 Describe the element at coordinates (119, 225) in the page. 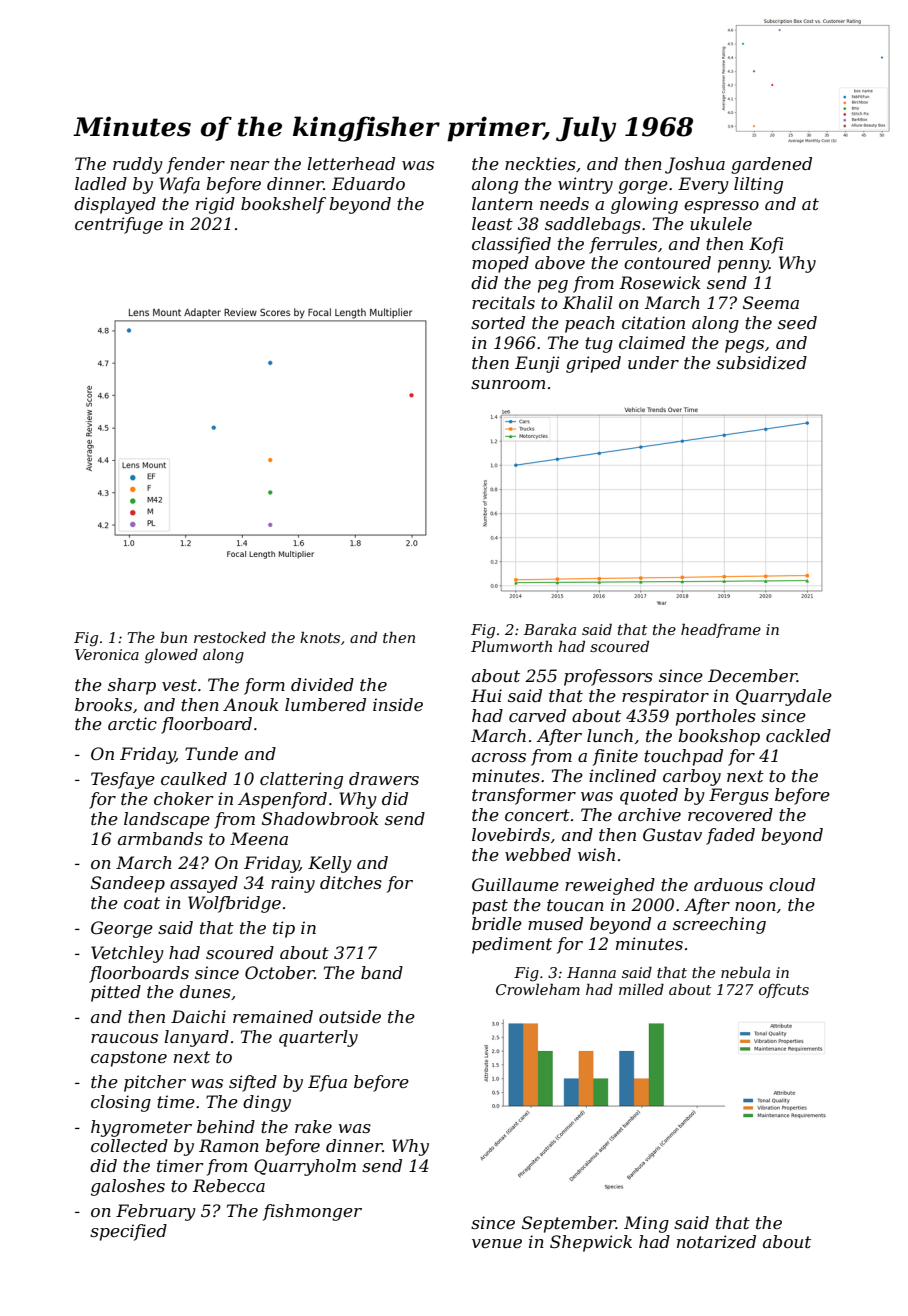

I see `centrifuge` at that location.
